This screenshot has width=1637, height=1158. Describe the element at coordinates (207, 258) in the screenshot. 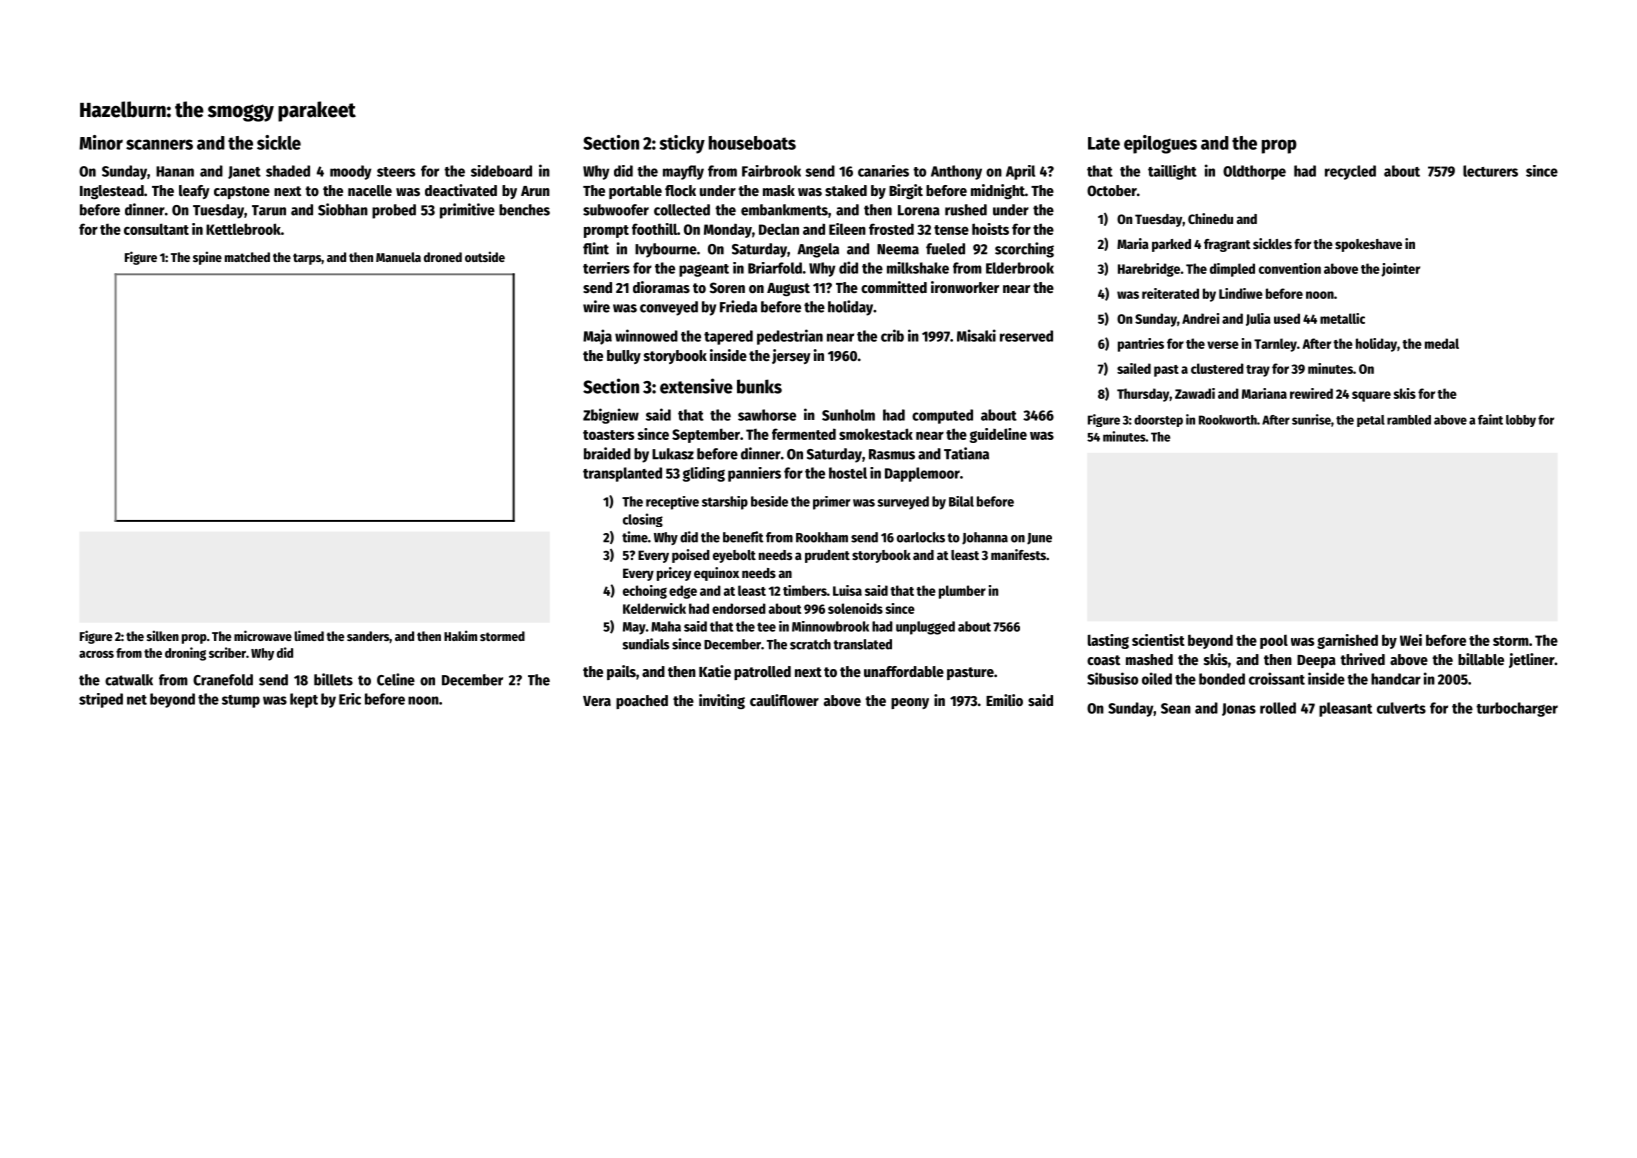

I see `spine` at that location.
